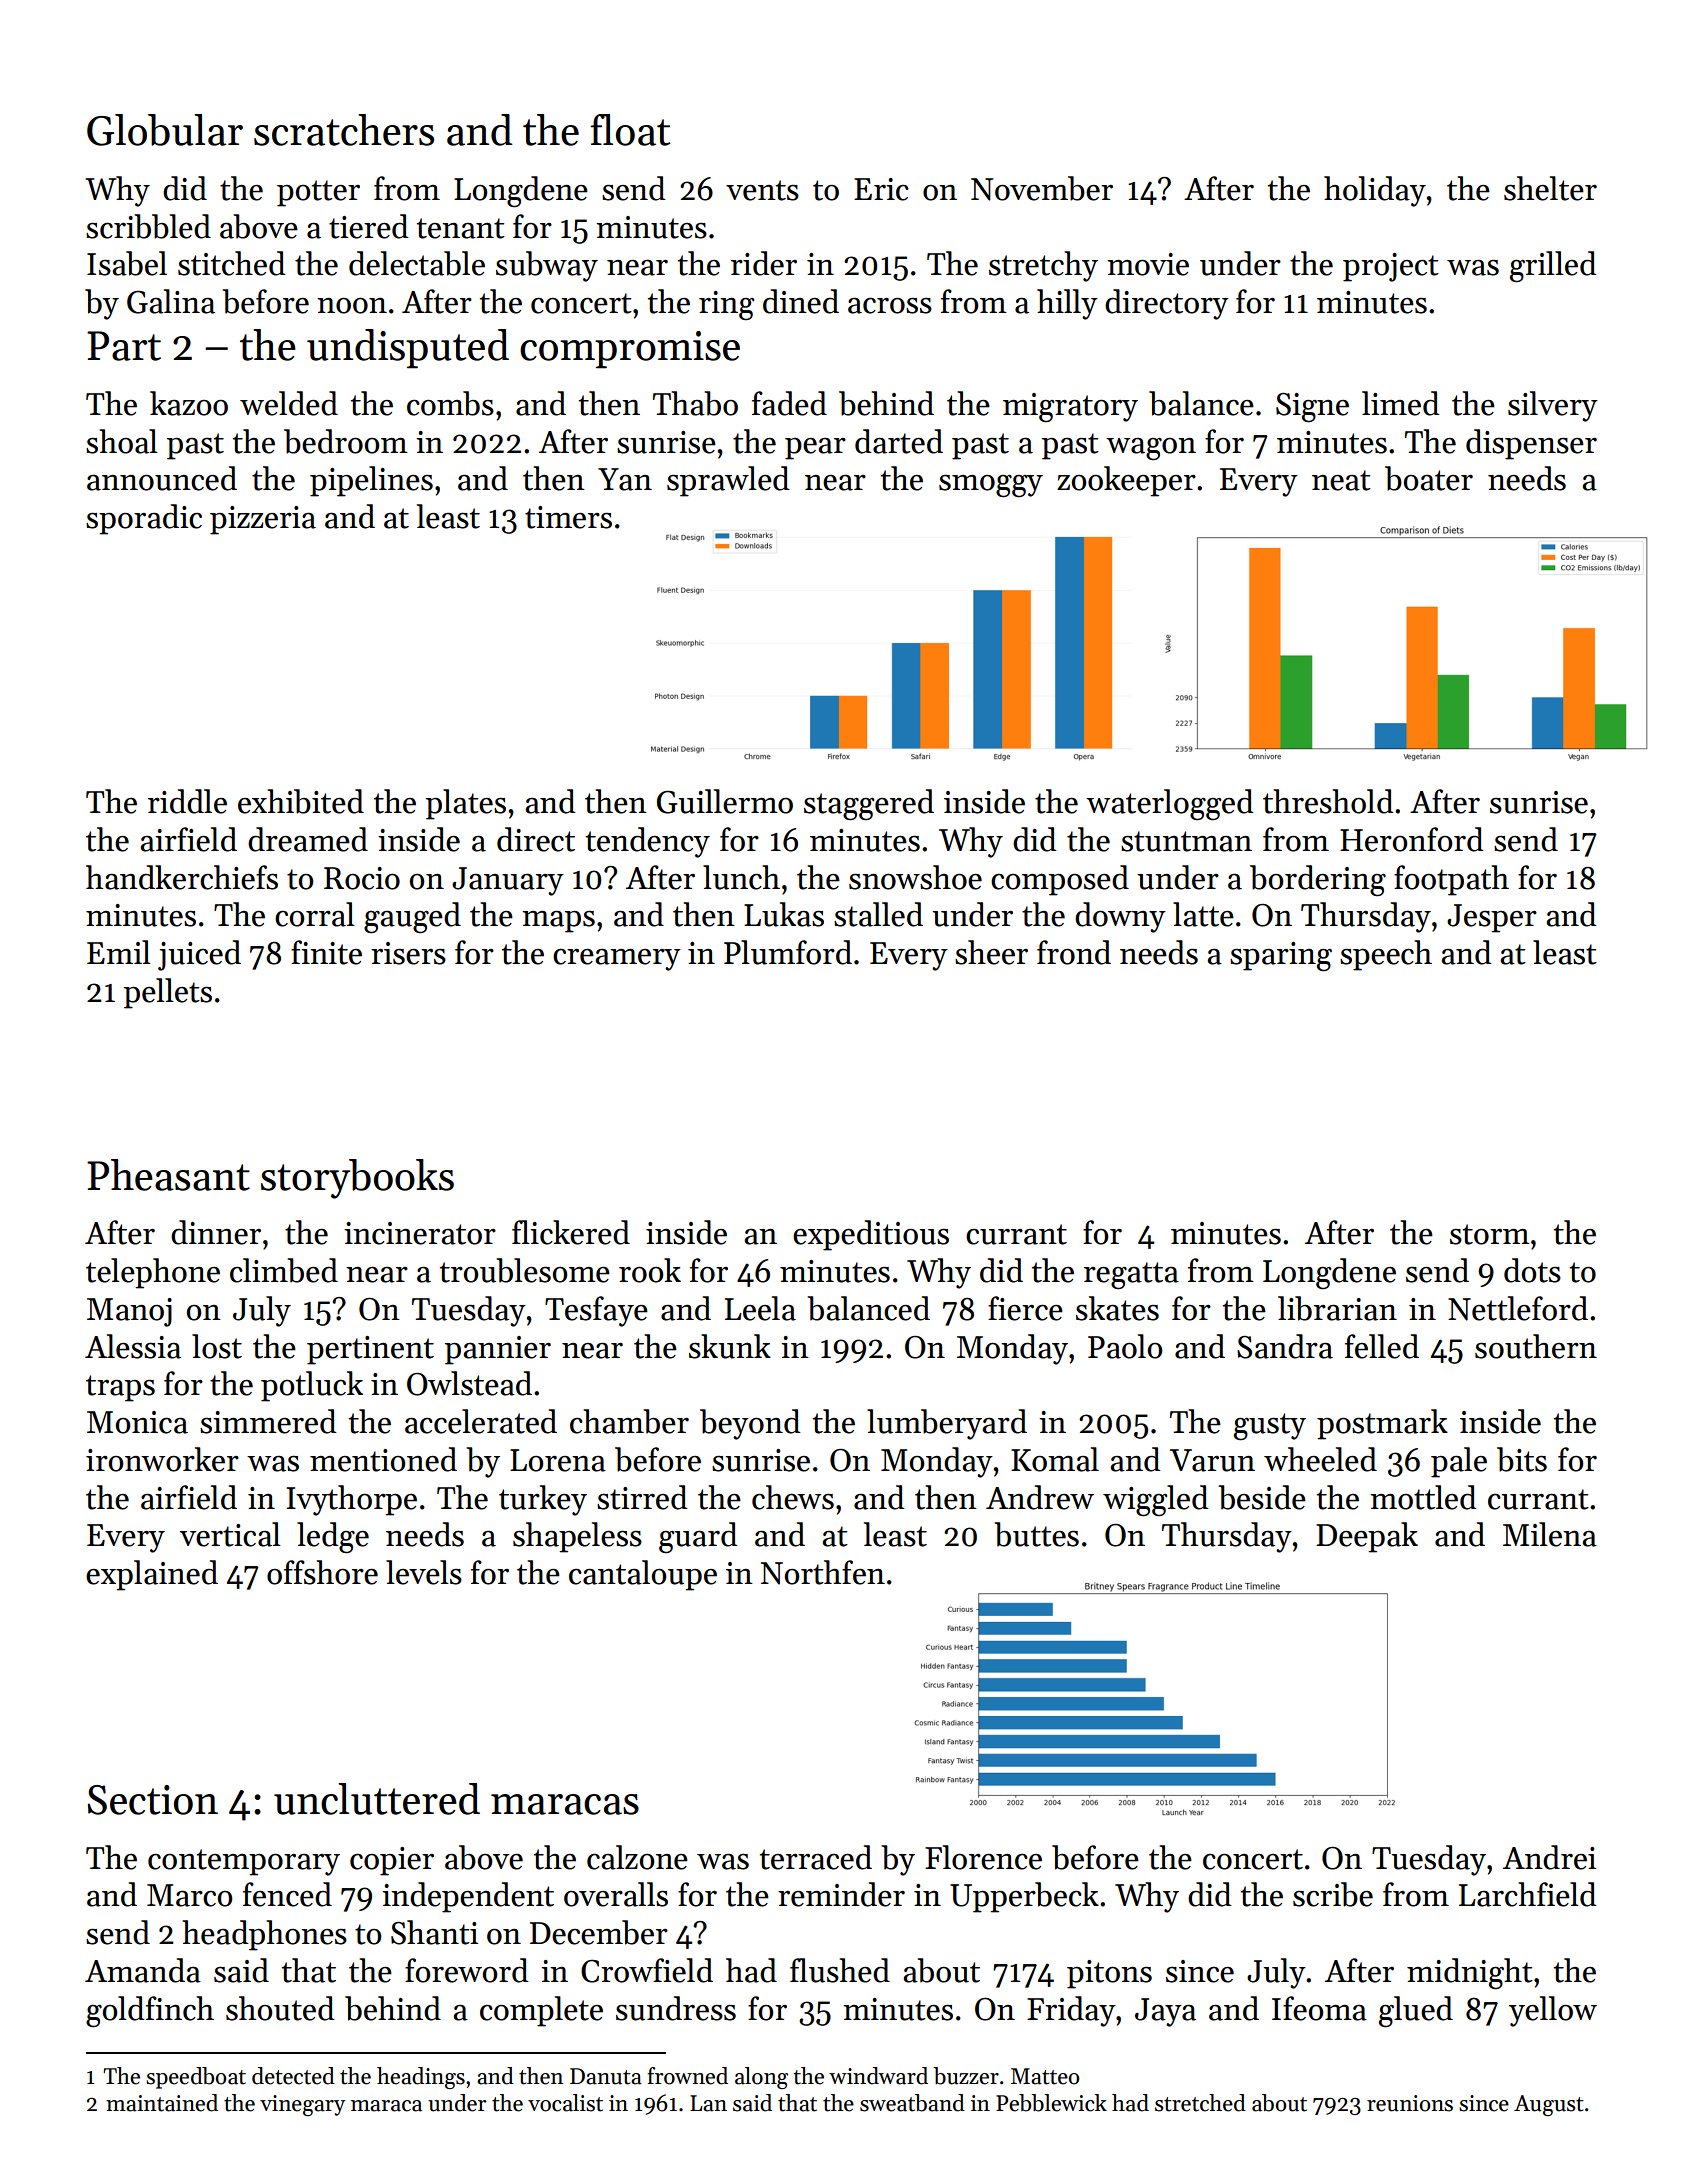 This page has width=1683, height=2178. Describe the element at coordinates (344, 130) in the page. I see `scratchers` at that location.
